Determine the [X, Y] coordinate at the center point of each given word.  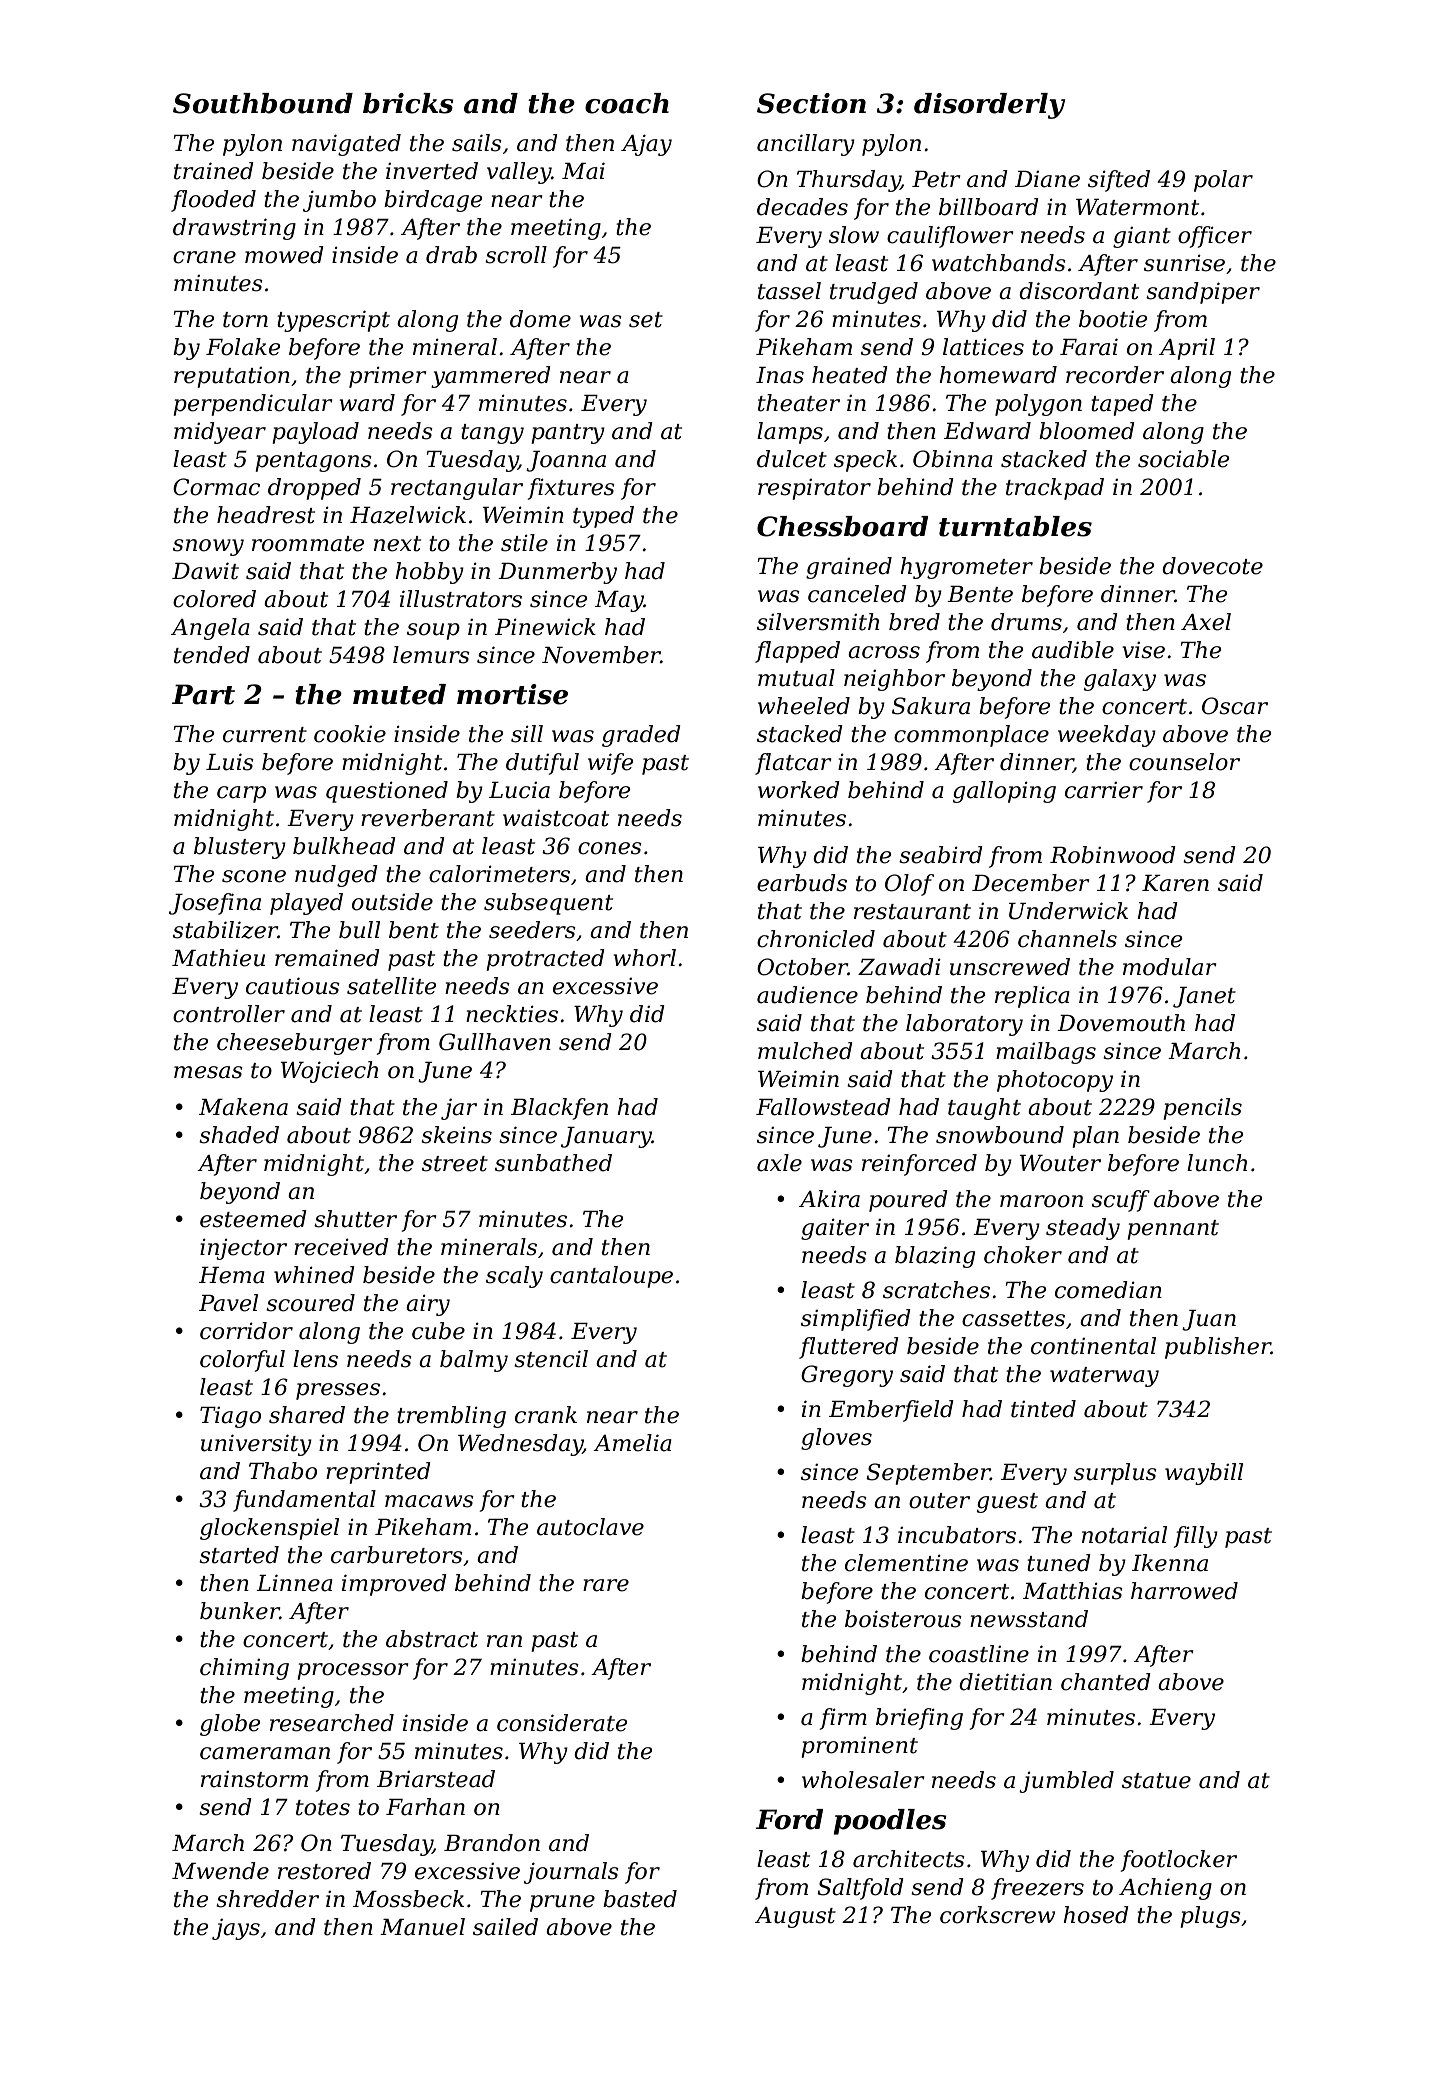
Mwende [220, 1871]
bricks [408, 103]
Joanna [566, 461]
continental [1093, 1346]
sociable [1183, 459]
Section [811, 103]
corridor [246, 1331]
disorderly [989, 106]
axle [779, 1163]
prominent [859, 1747]
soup [433, 631]
